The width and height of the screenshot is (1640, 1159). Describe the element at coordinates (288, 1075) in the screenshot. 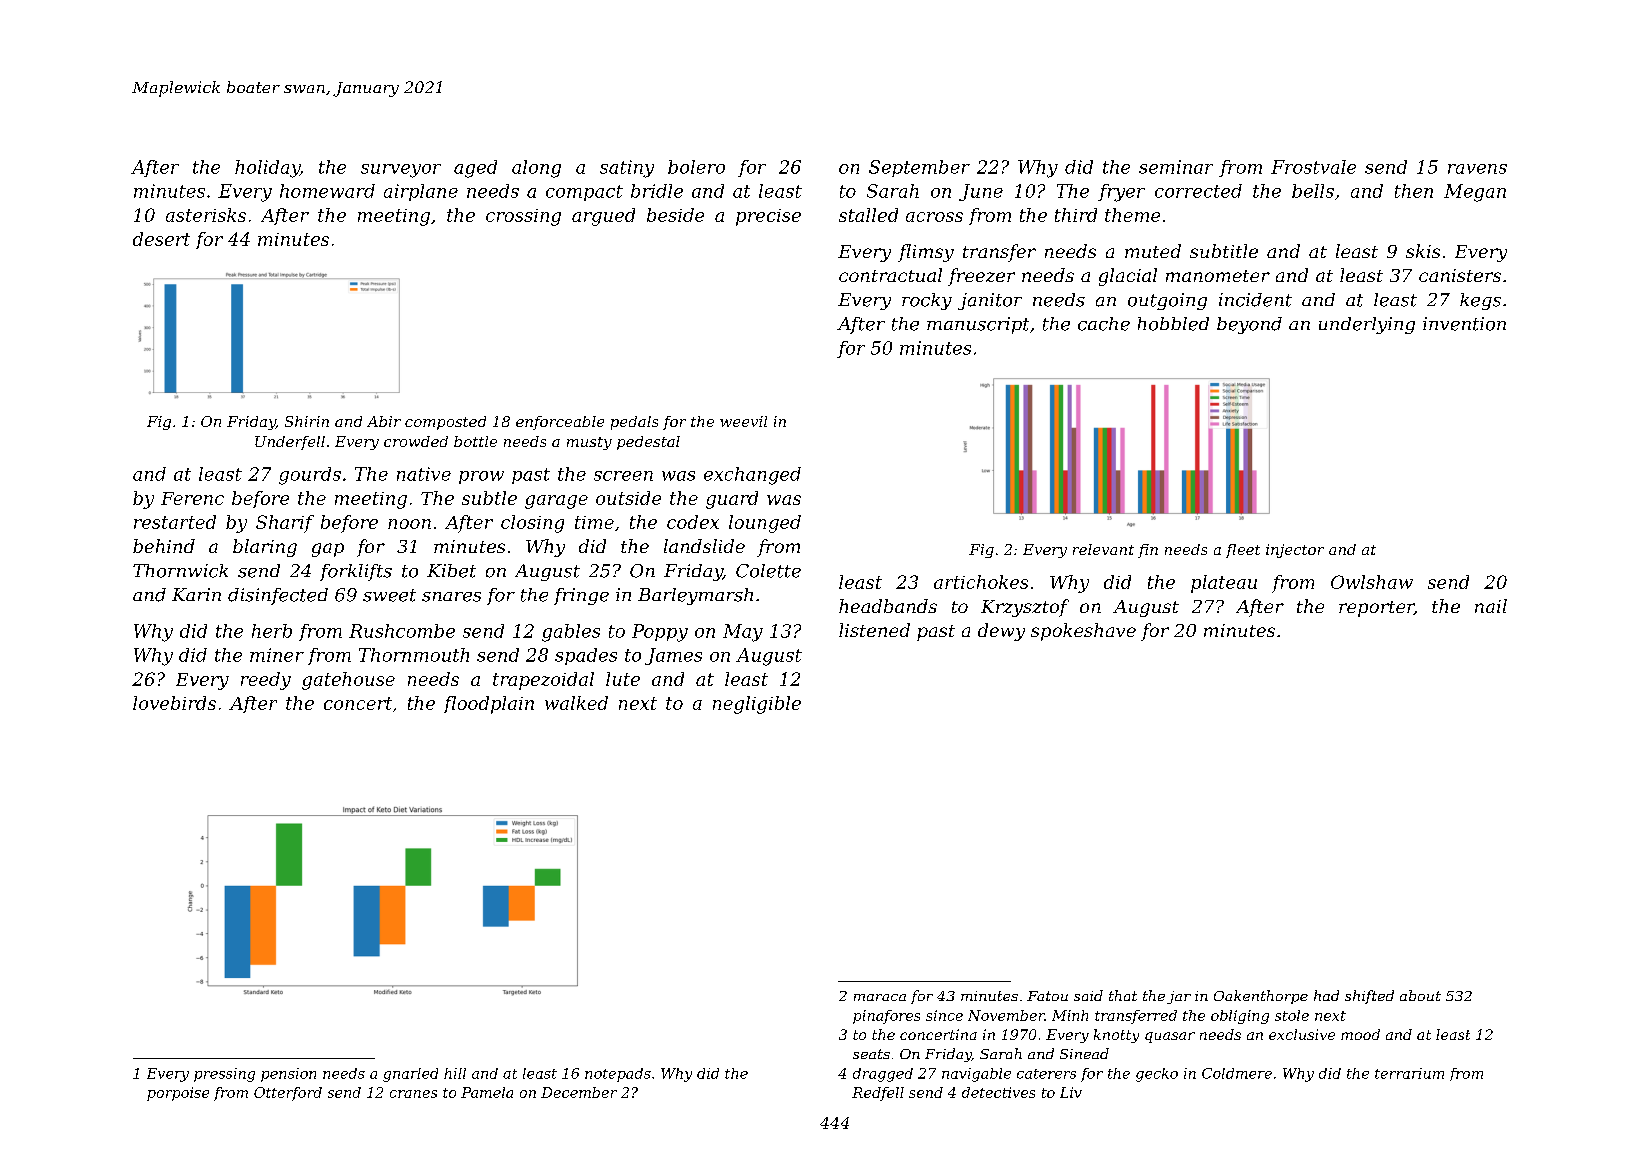

I see `pension` at that location.
